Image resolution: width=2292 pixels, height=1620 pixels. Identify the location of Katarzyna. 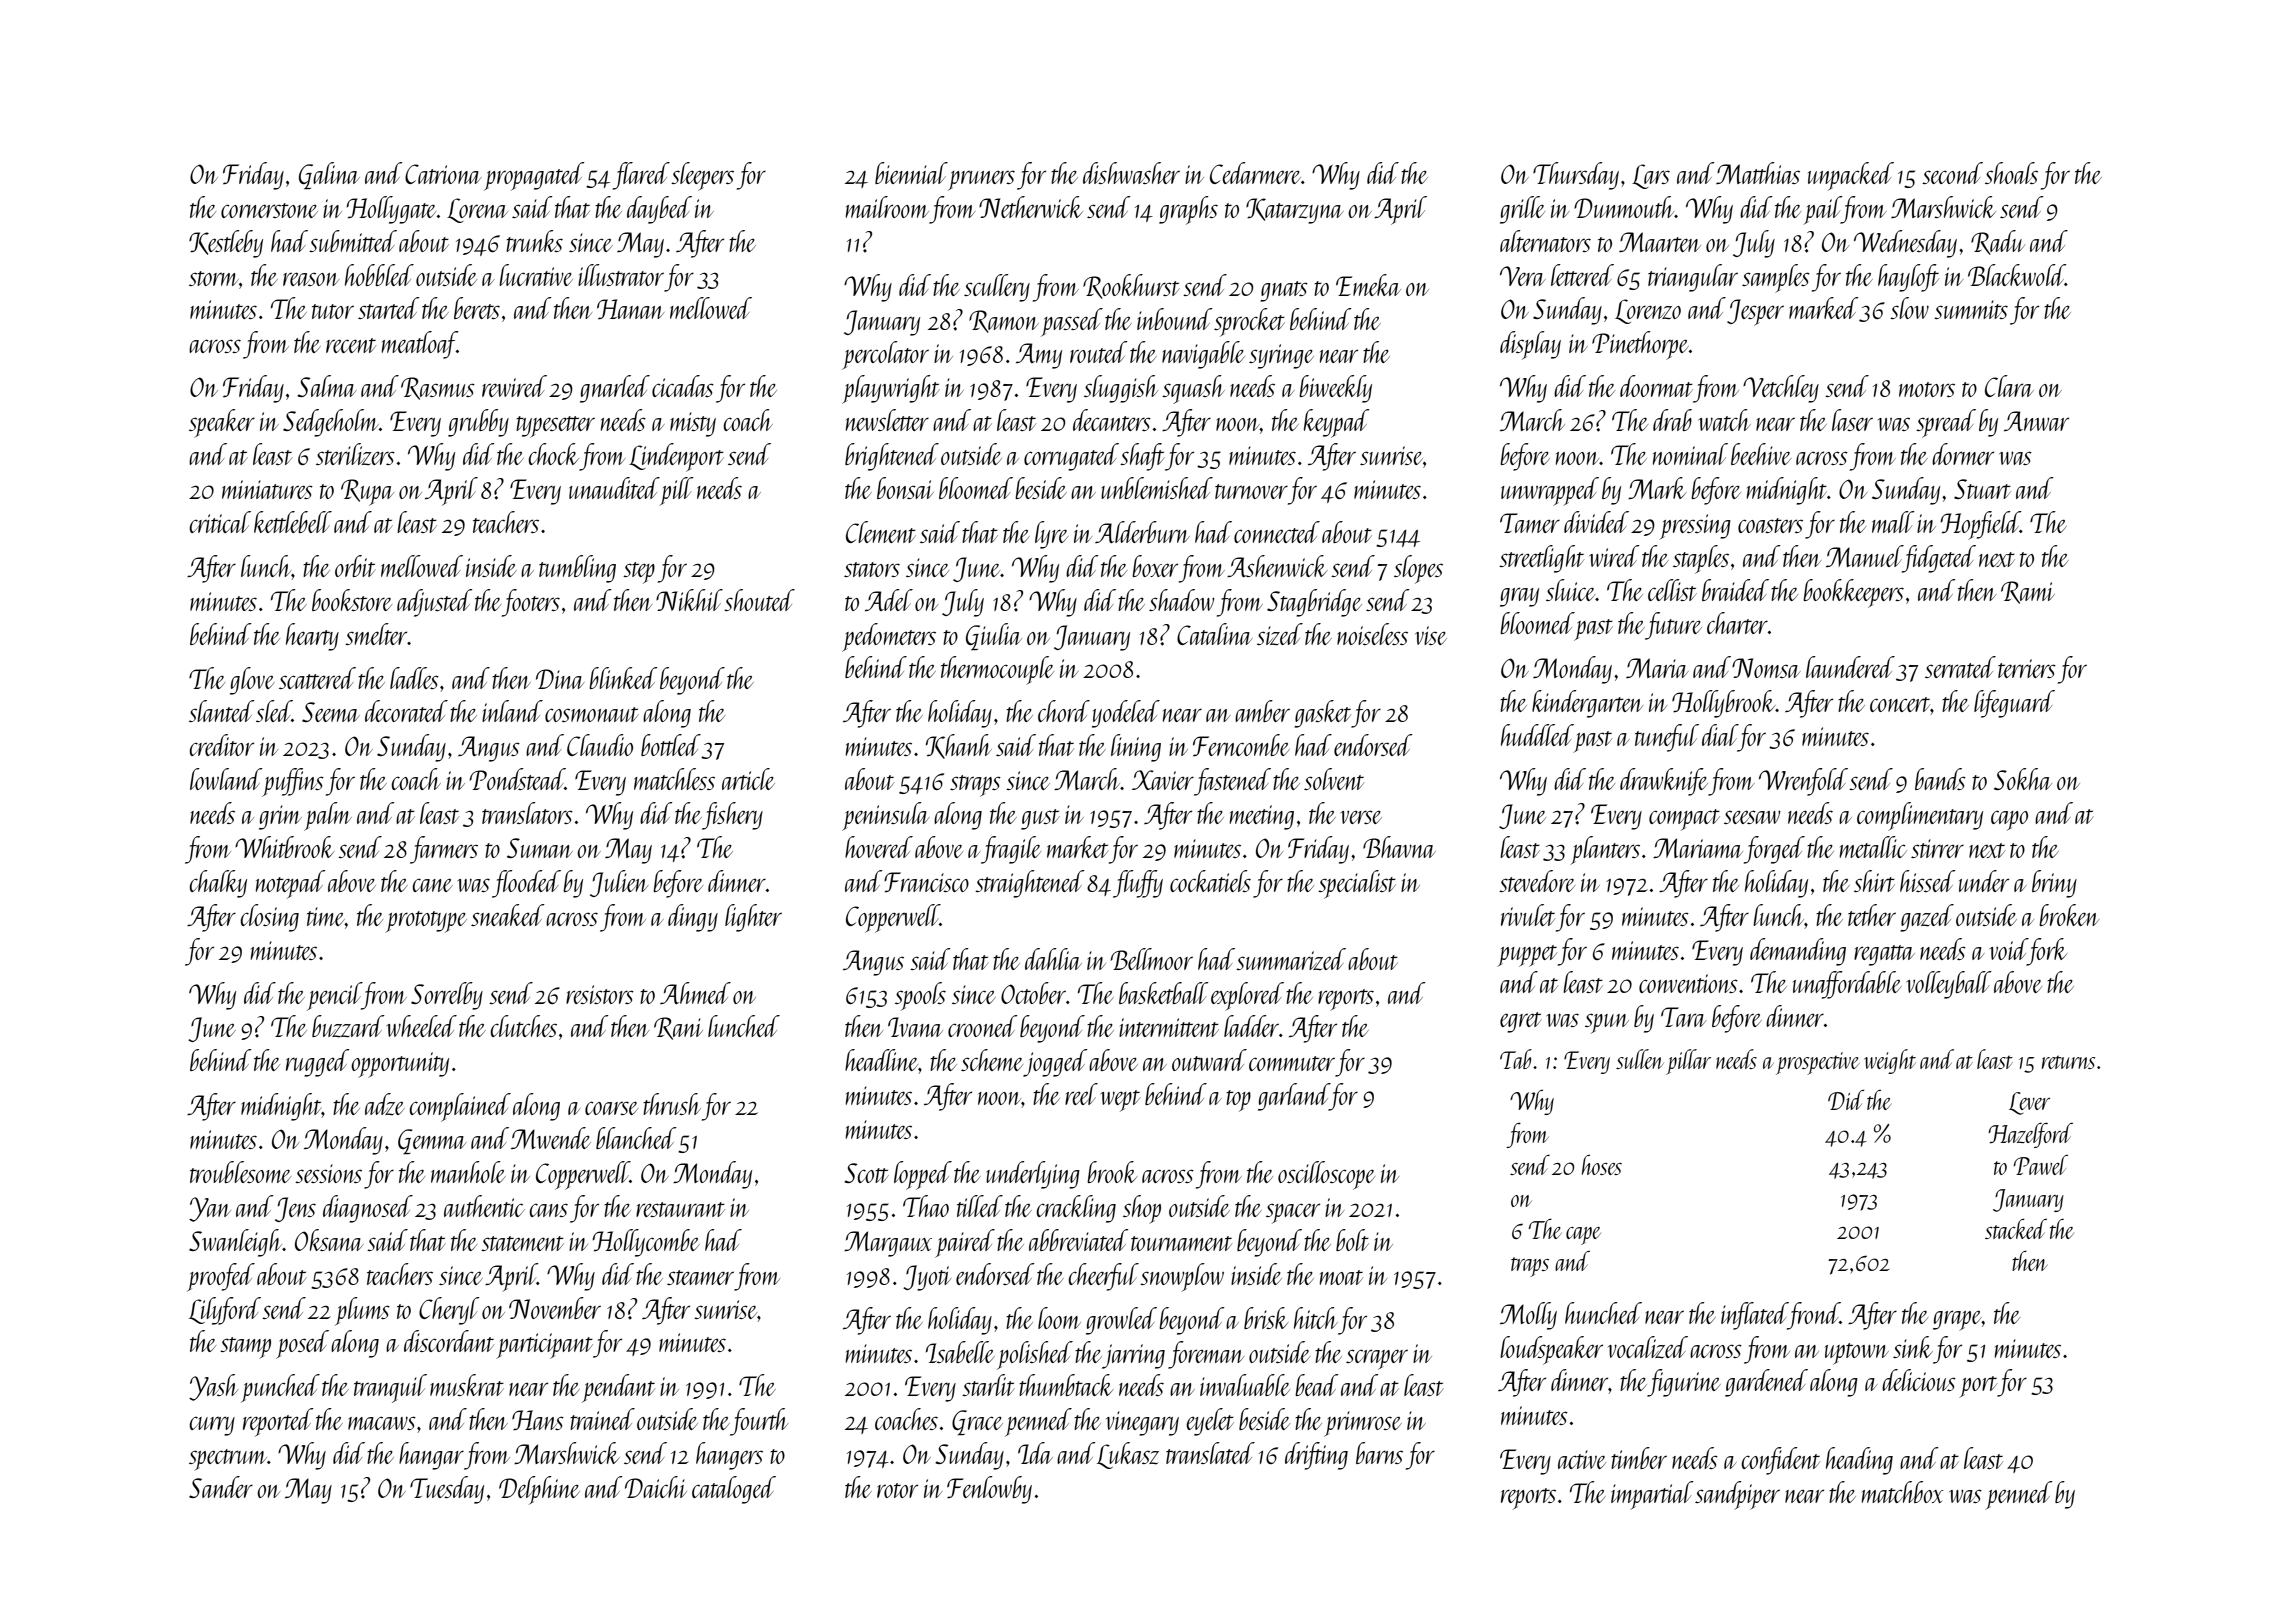
(1295, 211).
